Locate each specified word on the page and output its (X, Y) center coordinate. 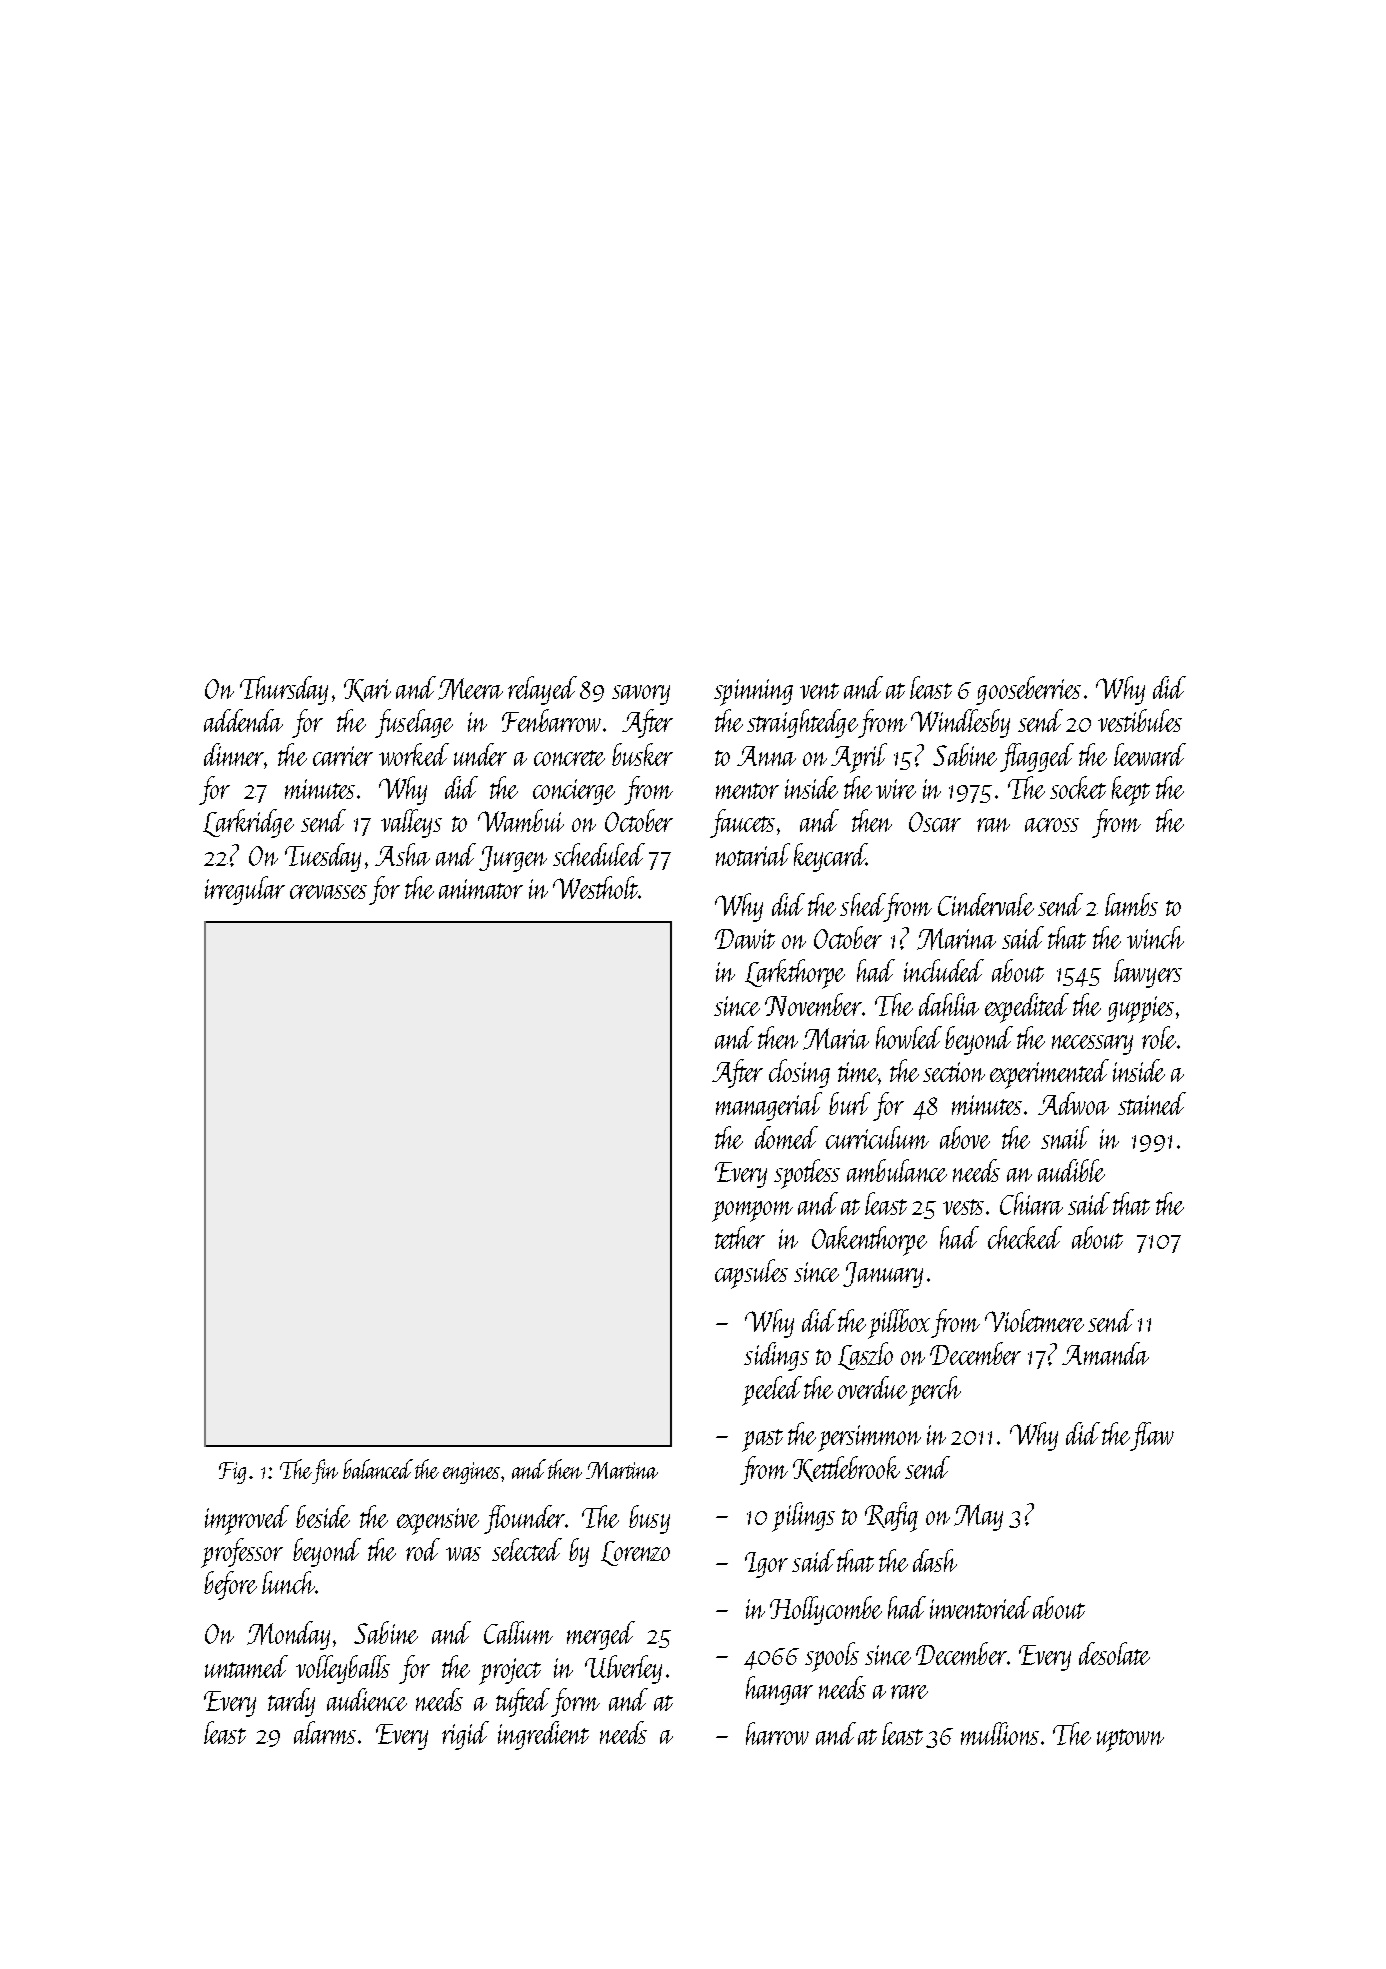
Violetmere (1034, 1320)
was (463, 1554)
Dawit (745, 939)
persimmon (869, 1438)
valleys (411, 823)
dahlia (949, 1004)
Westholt (595, 887)
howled (909, 1037)
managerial (769, 1106)
